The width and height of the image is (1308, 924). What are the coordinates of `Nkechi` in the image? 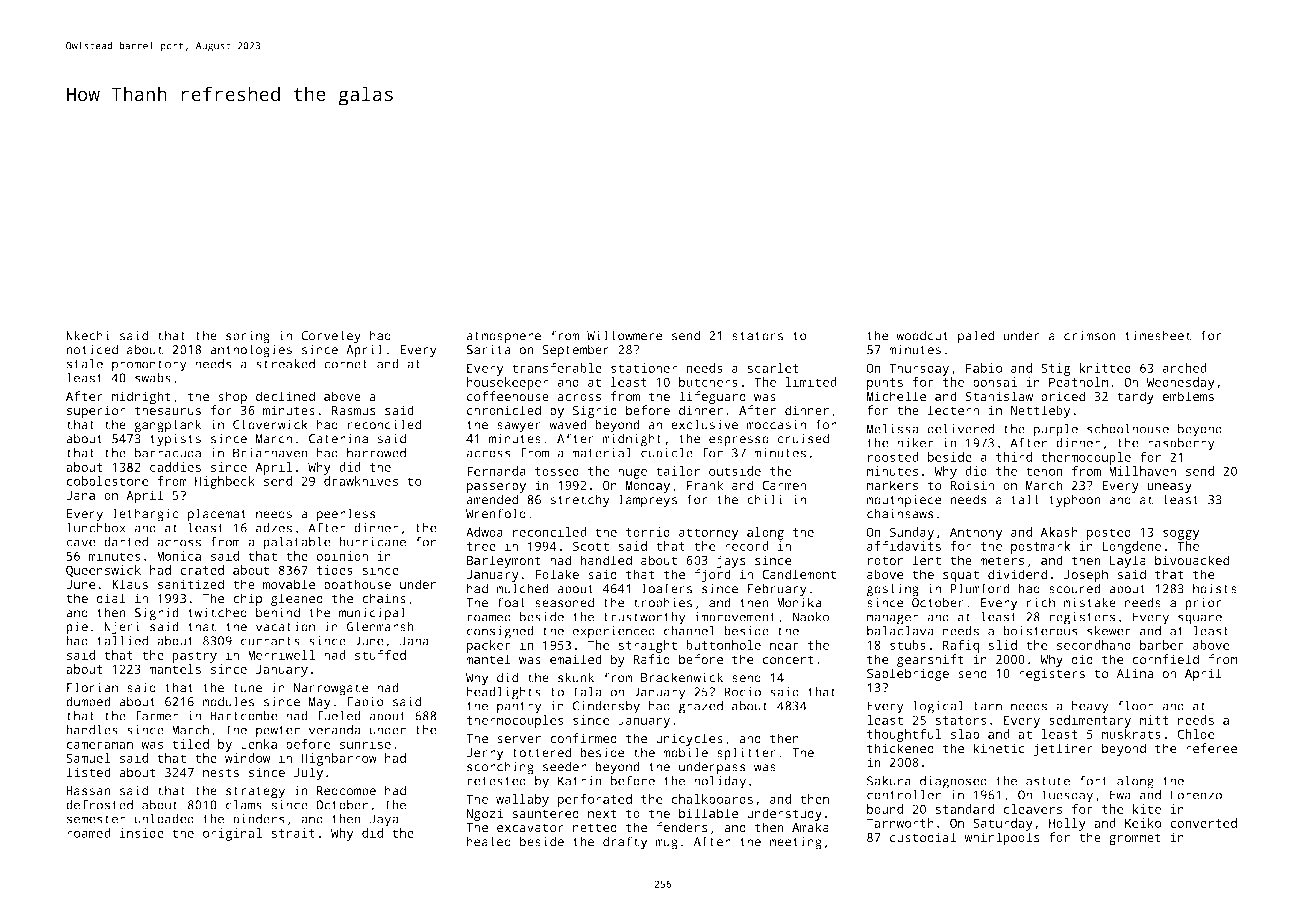 It's located at (88, 335).
